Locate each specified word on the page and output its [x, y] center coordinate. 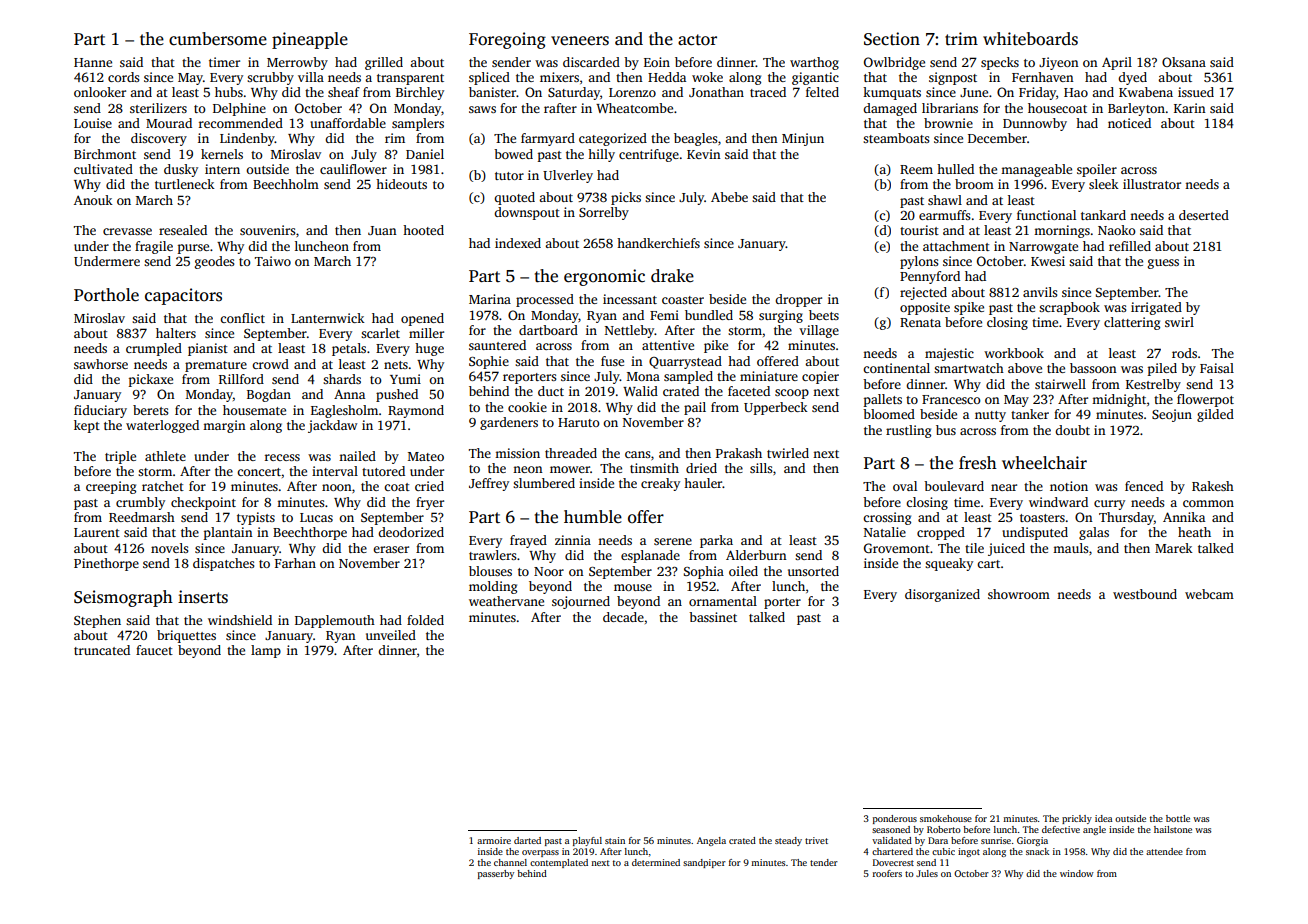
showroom [1019, 594]
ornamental [723, 601]
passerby [496, 874]
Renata [920, 322]
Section [892, 39]
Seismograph [123, 598]
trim [961, 38]
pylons [919, 262]
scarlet [380, 333]
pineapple [310, 40]
